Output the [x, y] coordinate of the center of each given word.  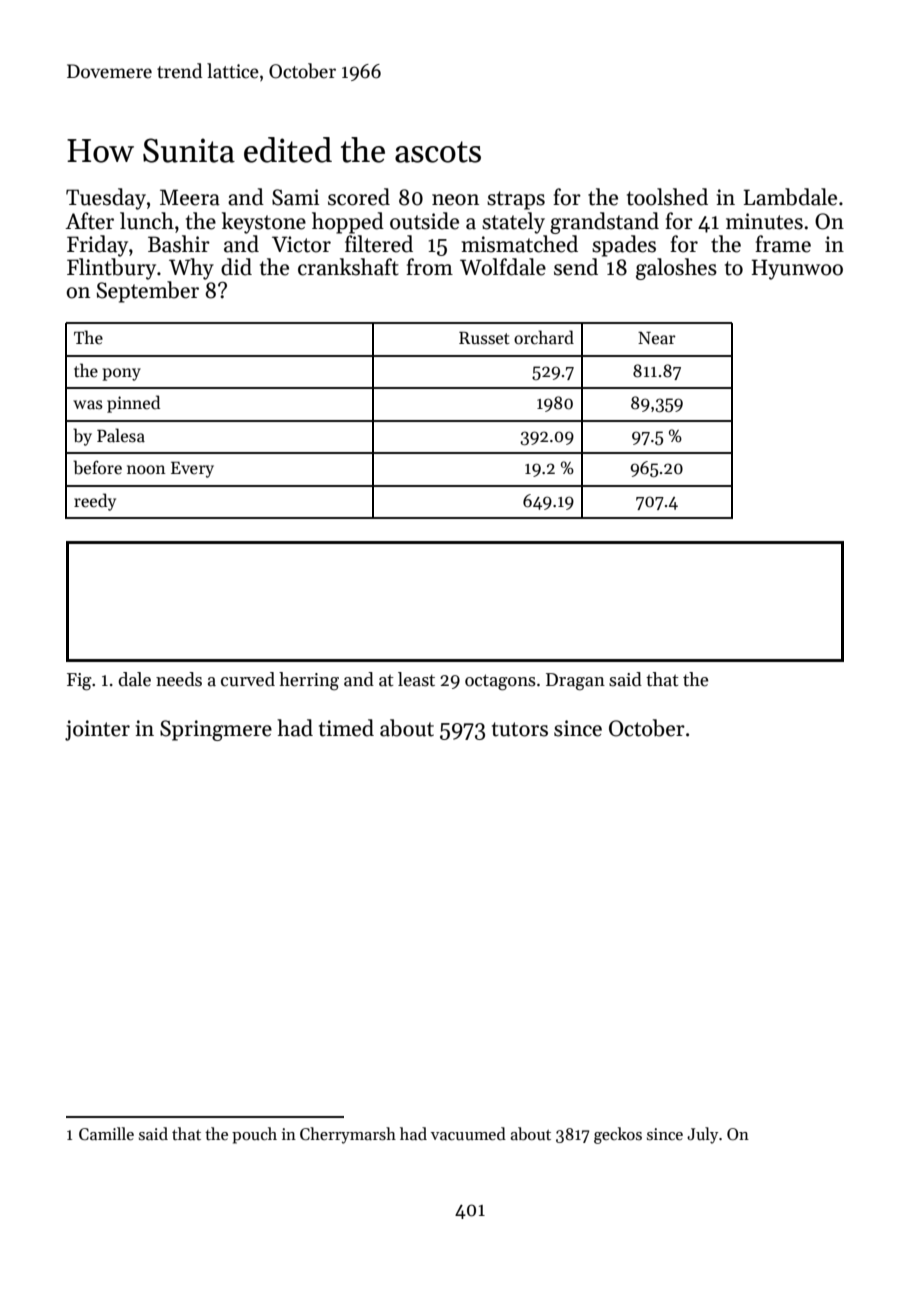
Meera [190, 197]
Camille [106, 1133]
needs [179, 679]
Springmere [216, 730]
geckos [618, 1135]
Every [192, 470]
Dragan [575, 682]
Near [657, 338]
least [416, 679]
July [702, 1135]
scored [359, 197]
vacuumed [468, 1133]
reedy [95, 502]
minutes [764, 221]
